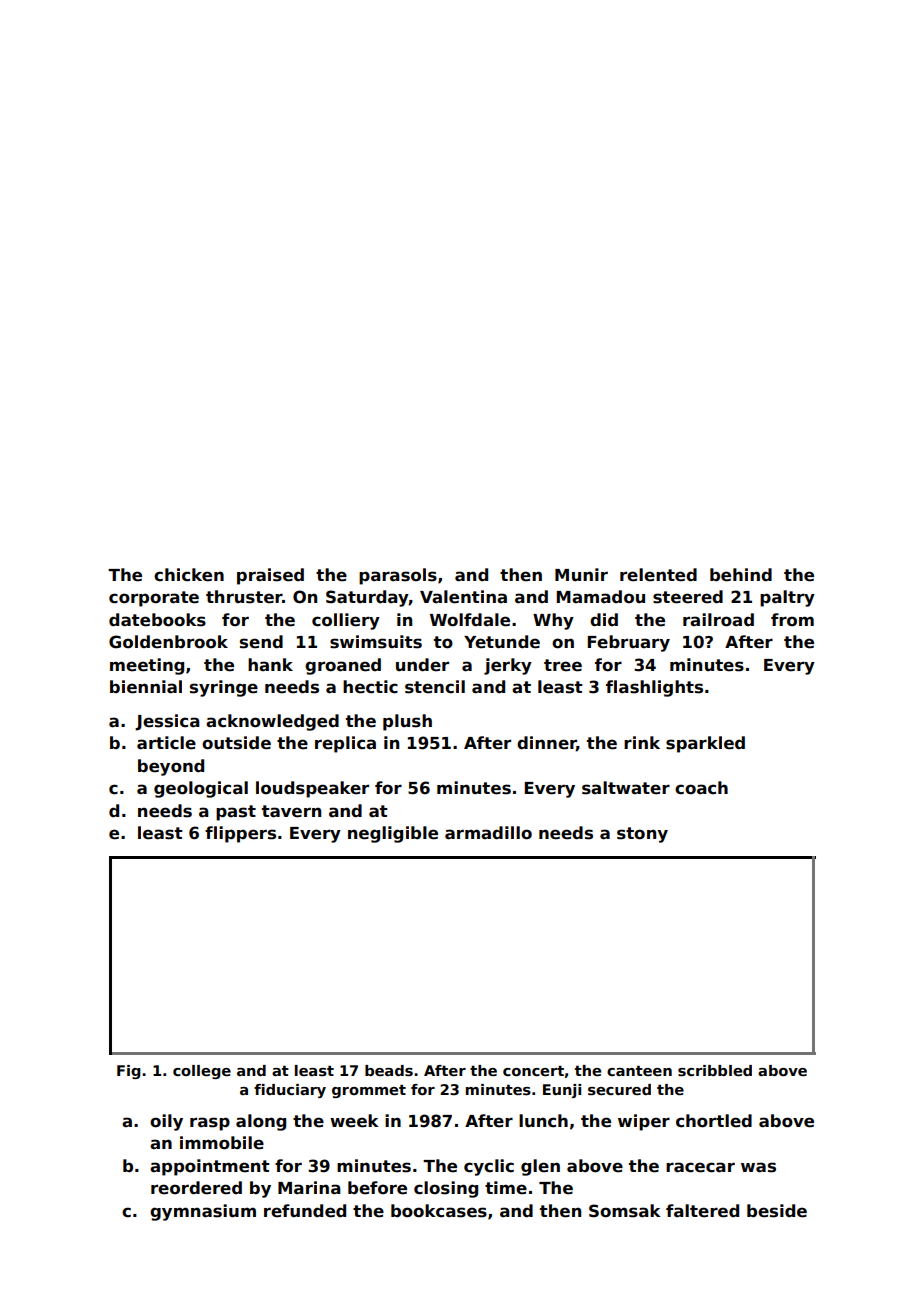  I want to click on send, so click(261, 642).
